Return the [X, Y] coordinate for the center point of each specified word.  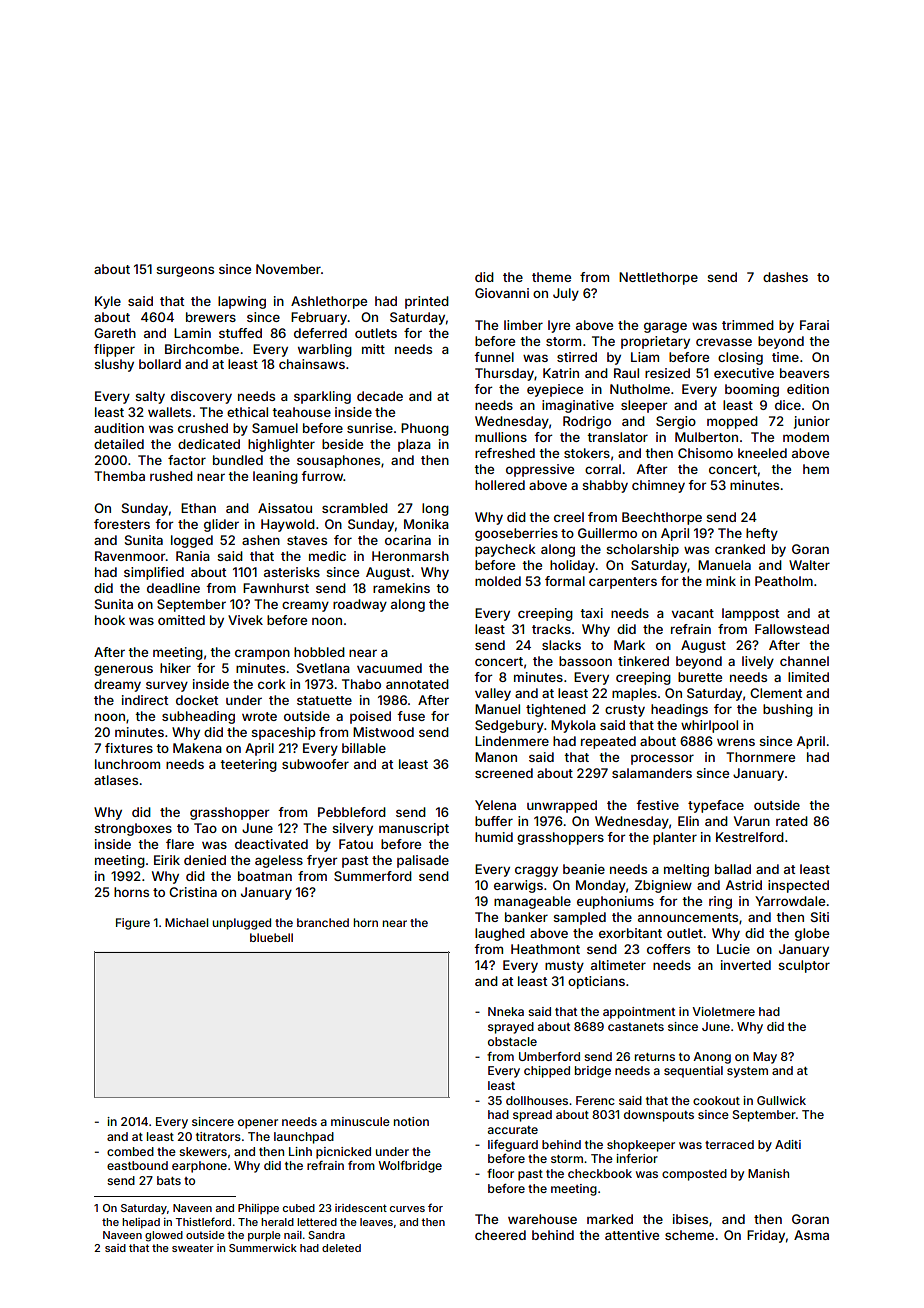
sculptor [804, 966]
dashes [785, 277]
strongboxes [133, 829]
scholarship [642, 550]
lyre [559, 326]
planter [675, 838]
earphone [199, 1167]
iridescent [361, 1208]
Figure [133, 924]
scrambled [355, 508]
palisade [423, 861]
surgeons [185, 271]
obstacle [512, 1041]
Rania [193, 556]
